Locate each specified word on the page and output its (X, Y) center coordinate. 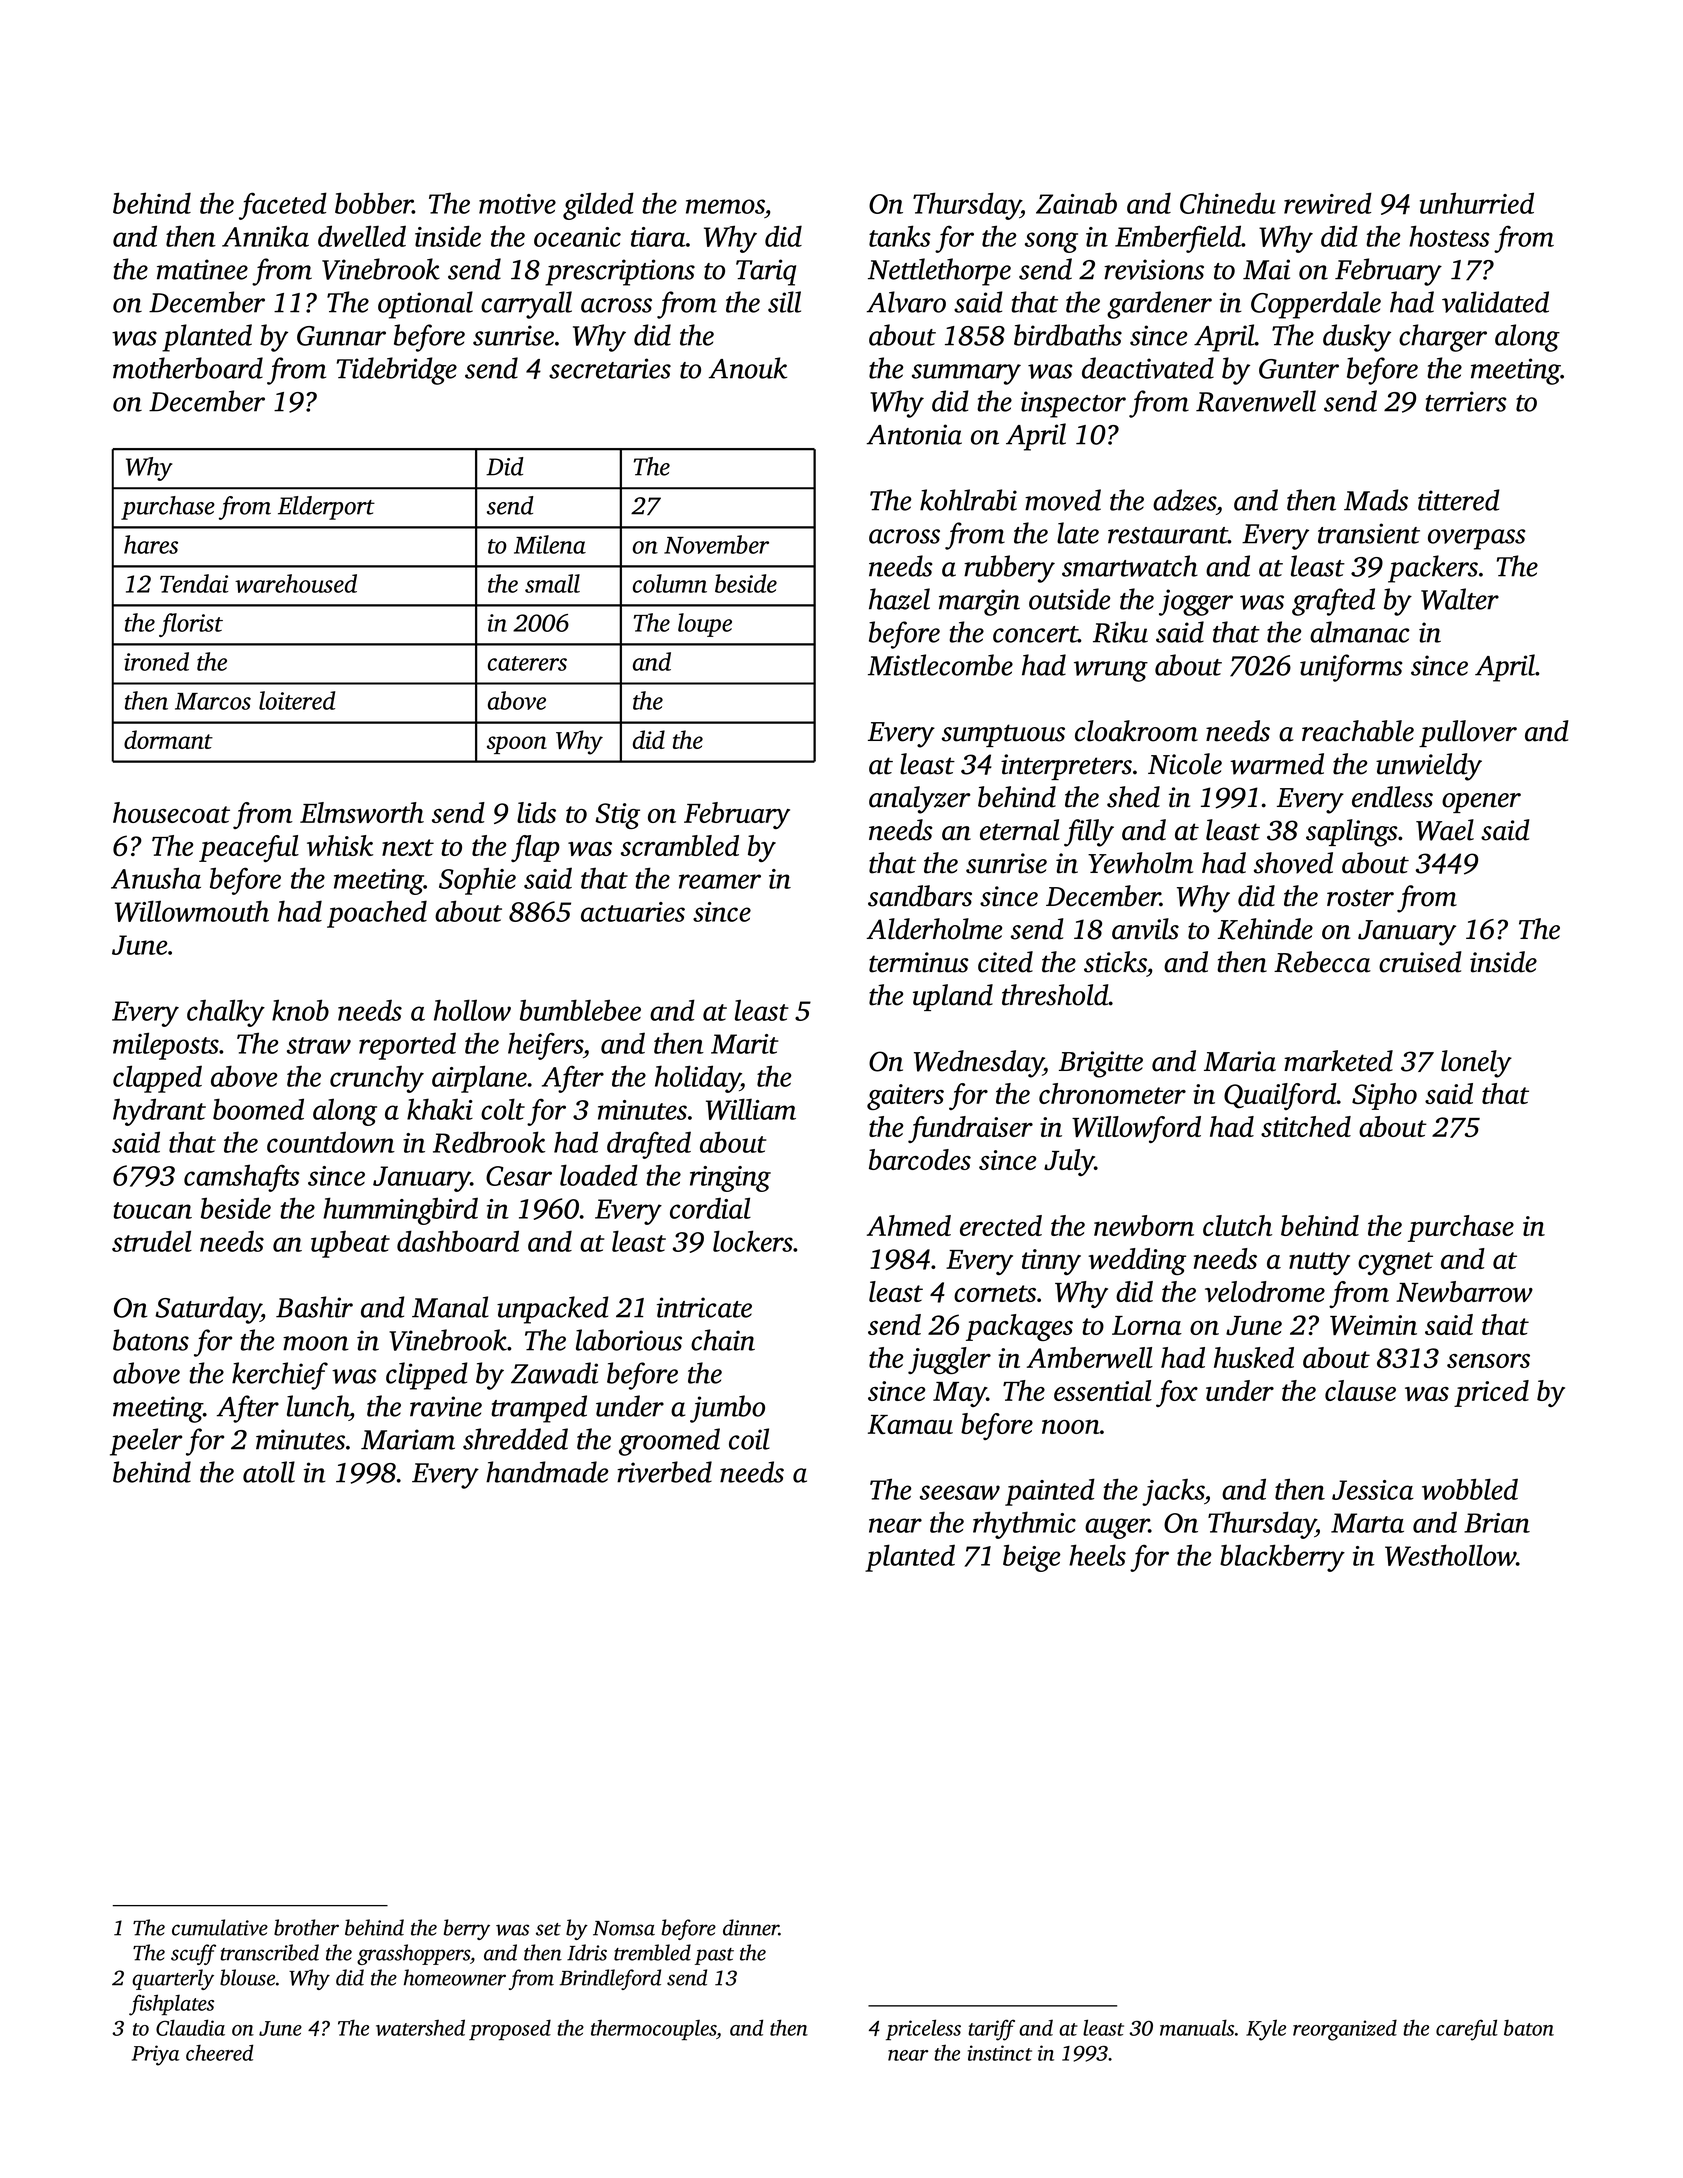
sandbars (920, 896)
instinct (1000, 2053)
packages (1019, 1327)
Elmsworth (362, 812)
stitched (1306, 1126)
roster (1360, 898)
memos (725, 206)
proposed (510, 2030)
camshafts (242, 1178)
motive (517, 204)
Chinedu (1228, 203)
